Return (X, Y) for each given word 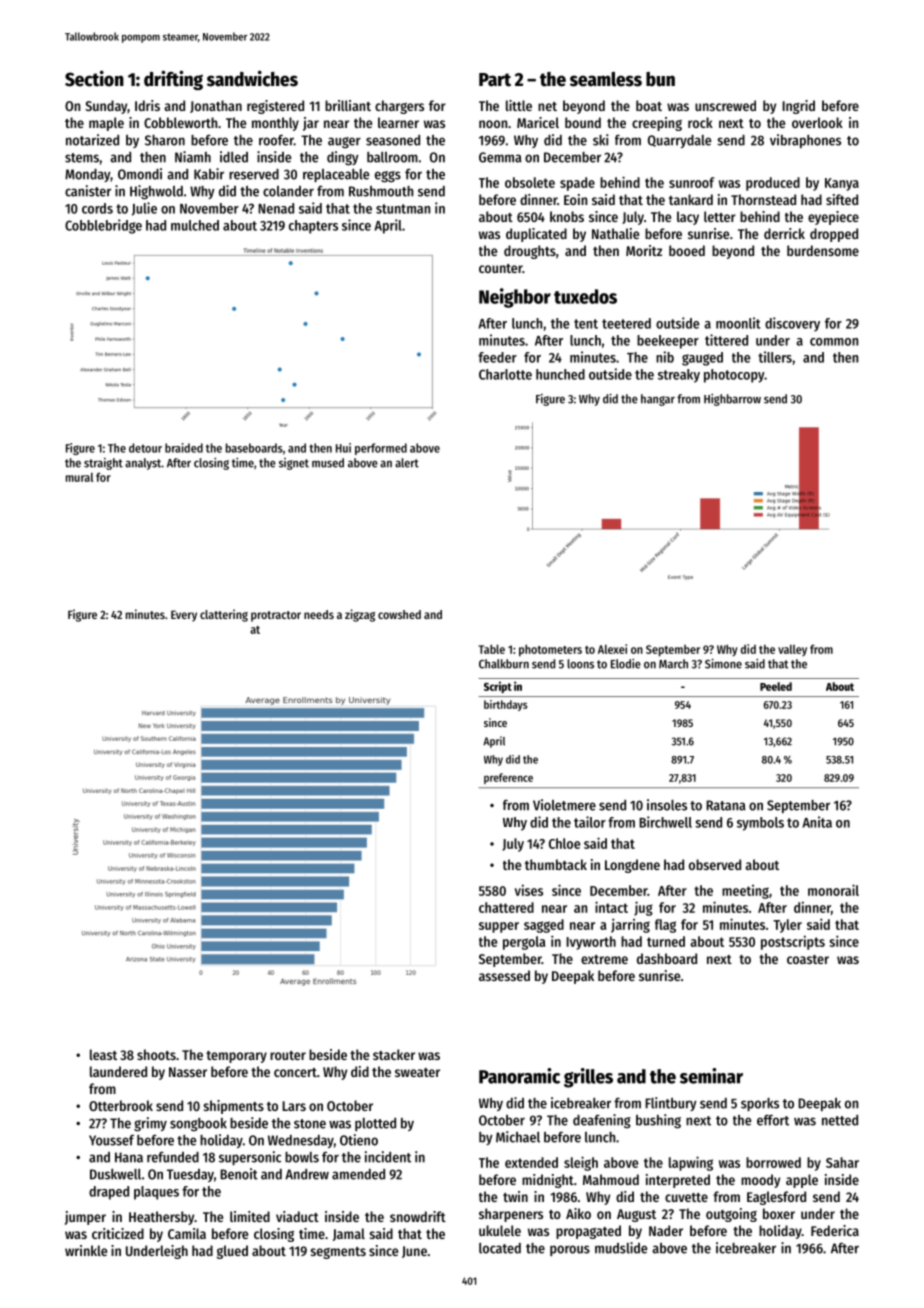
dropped (834, 235)
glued (232, 1252)
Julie (144, 209)
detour (145, 448)
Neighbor (515, 298)
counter (501, 268)
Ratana (726, 805)
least (103, 1054)
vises (529, 890)
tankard (691, 199)
